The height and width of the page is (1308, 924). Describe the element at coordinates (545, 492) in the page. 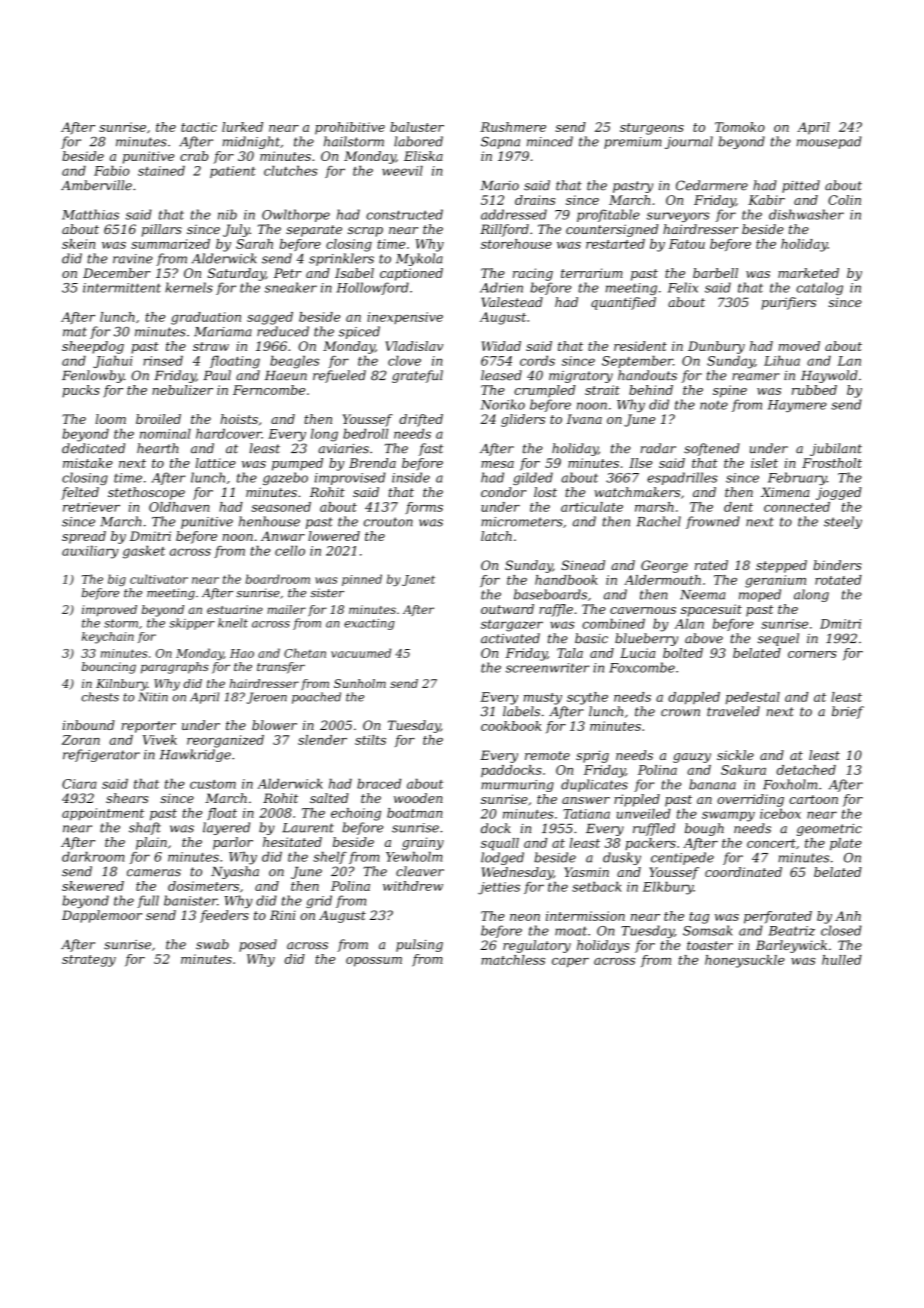

I see `lost` at that location.
